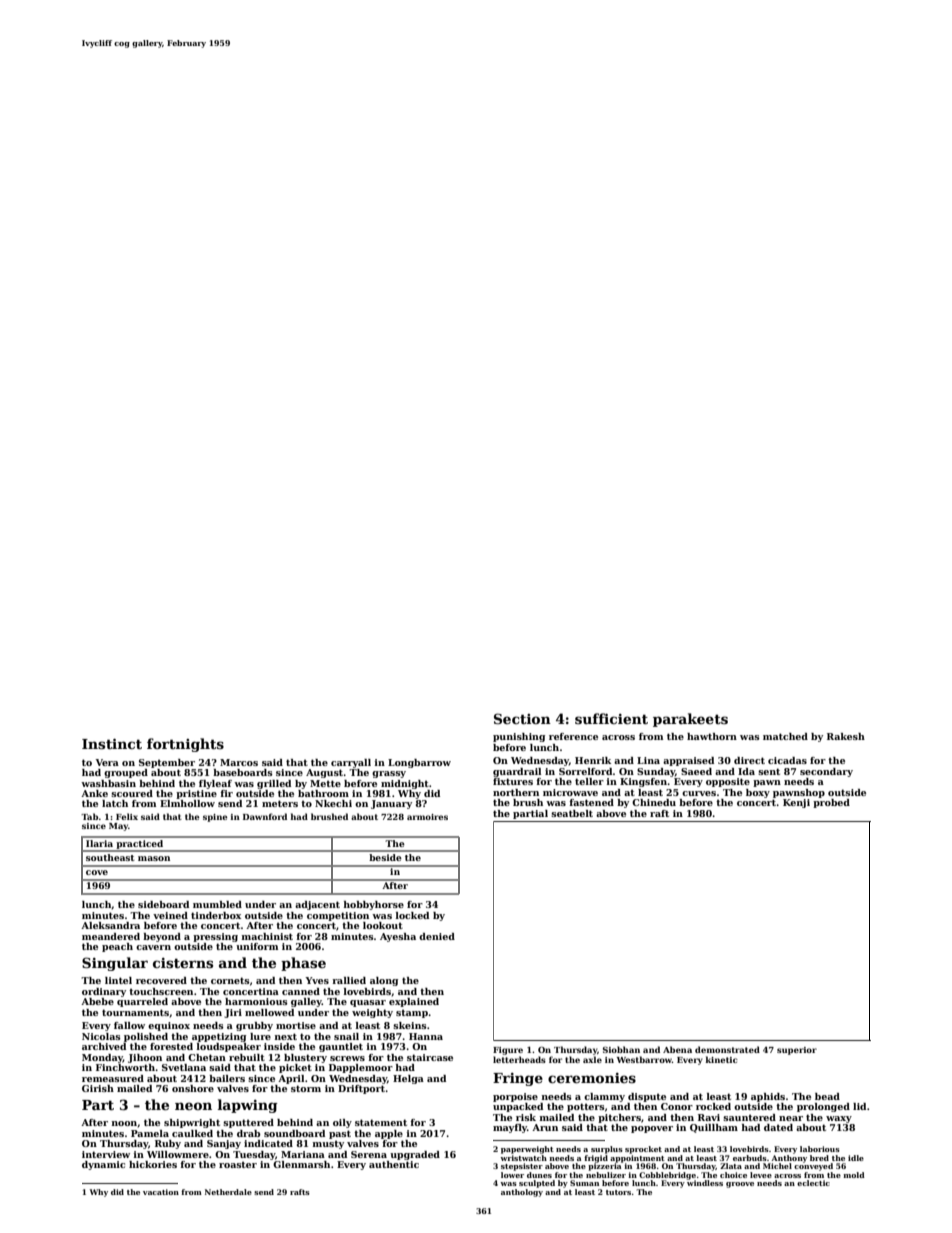  What do you see at coordinates (98, 1088) in the document?
I see `Girish` at bounding box center [98, 1088].
